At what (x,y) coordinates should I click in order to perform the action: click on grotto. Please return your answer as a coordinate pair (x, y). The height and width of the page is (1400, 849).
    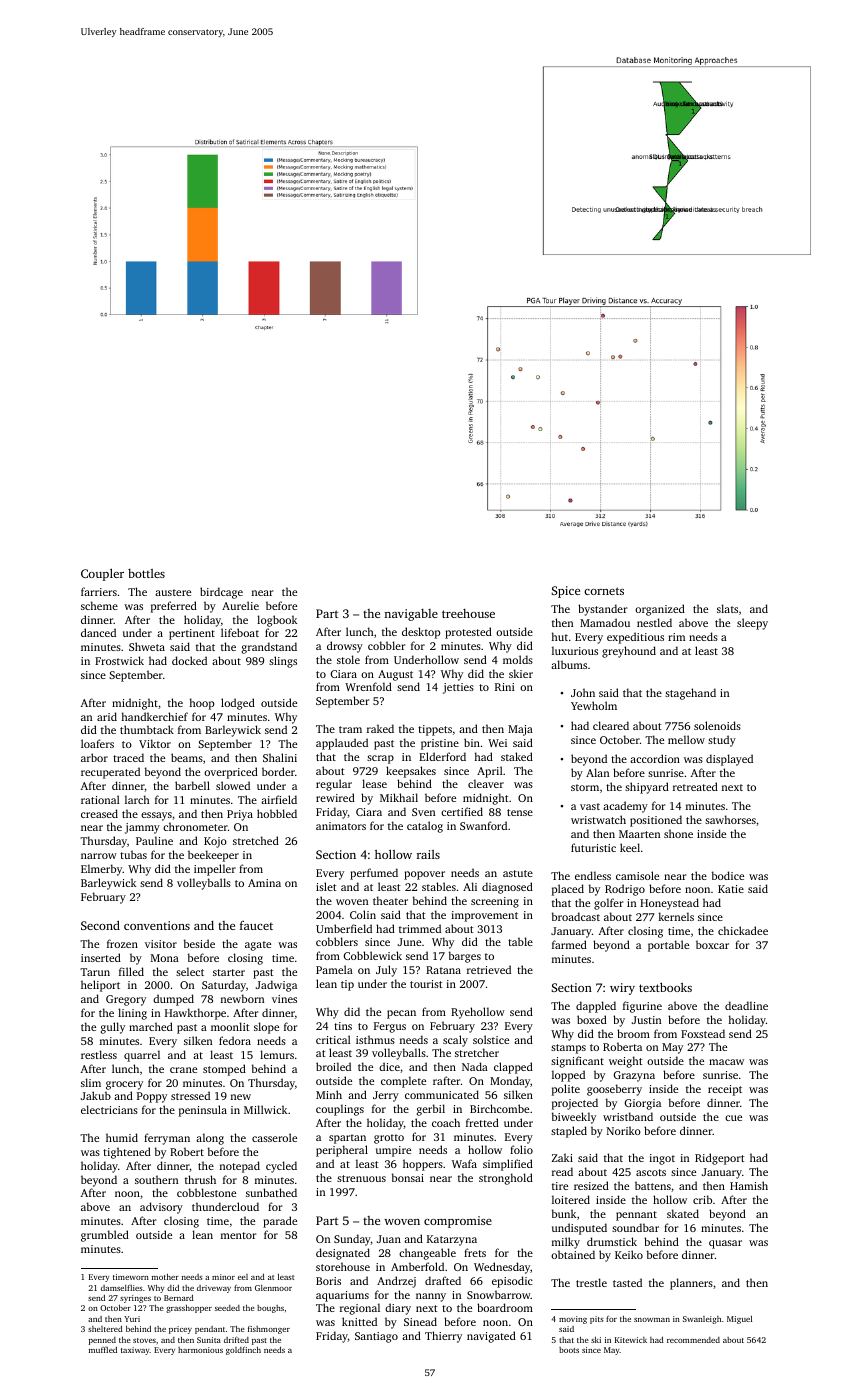
    Looking at the image, I should click on (389, 1139).
